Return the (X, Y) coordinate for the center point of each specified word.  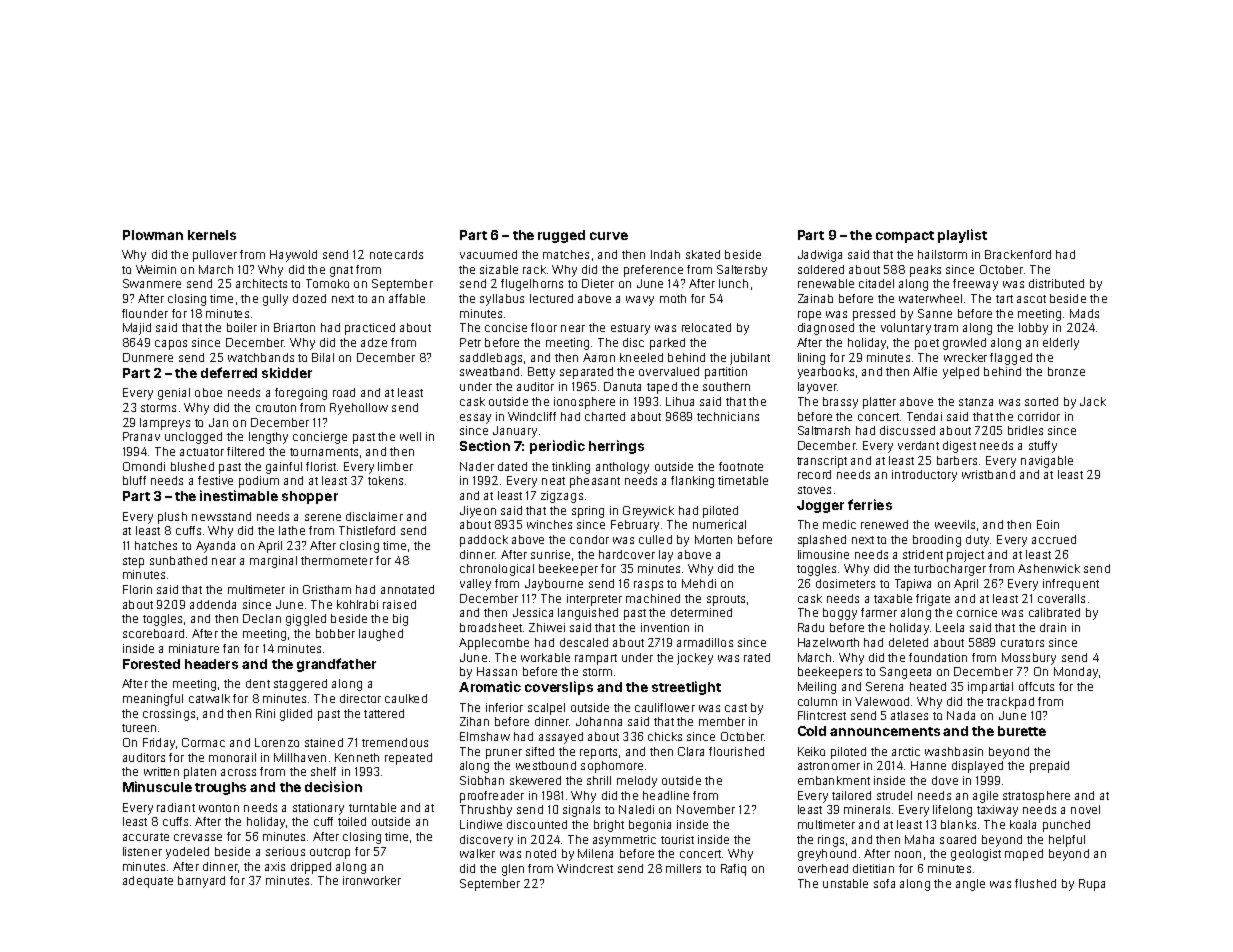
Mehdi (699, 583)
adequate (148, 882)
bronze (1066, 371)
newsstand (221, 516)
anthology (622, 468)
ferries (870, 504)
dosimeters (845, 583)
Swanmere (152, 283)
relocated (706, 327)
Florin (137, 589)
